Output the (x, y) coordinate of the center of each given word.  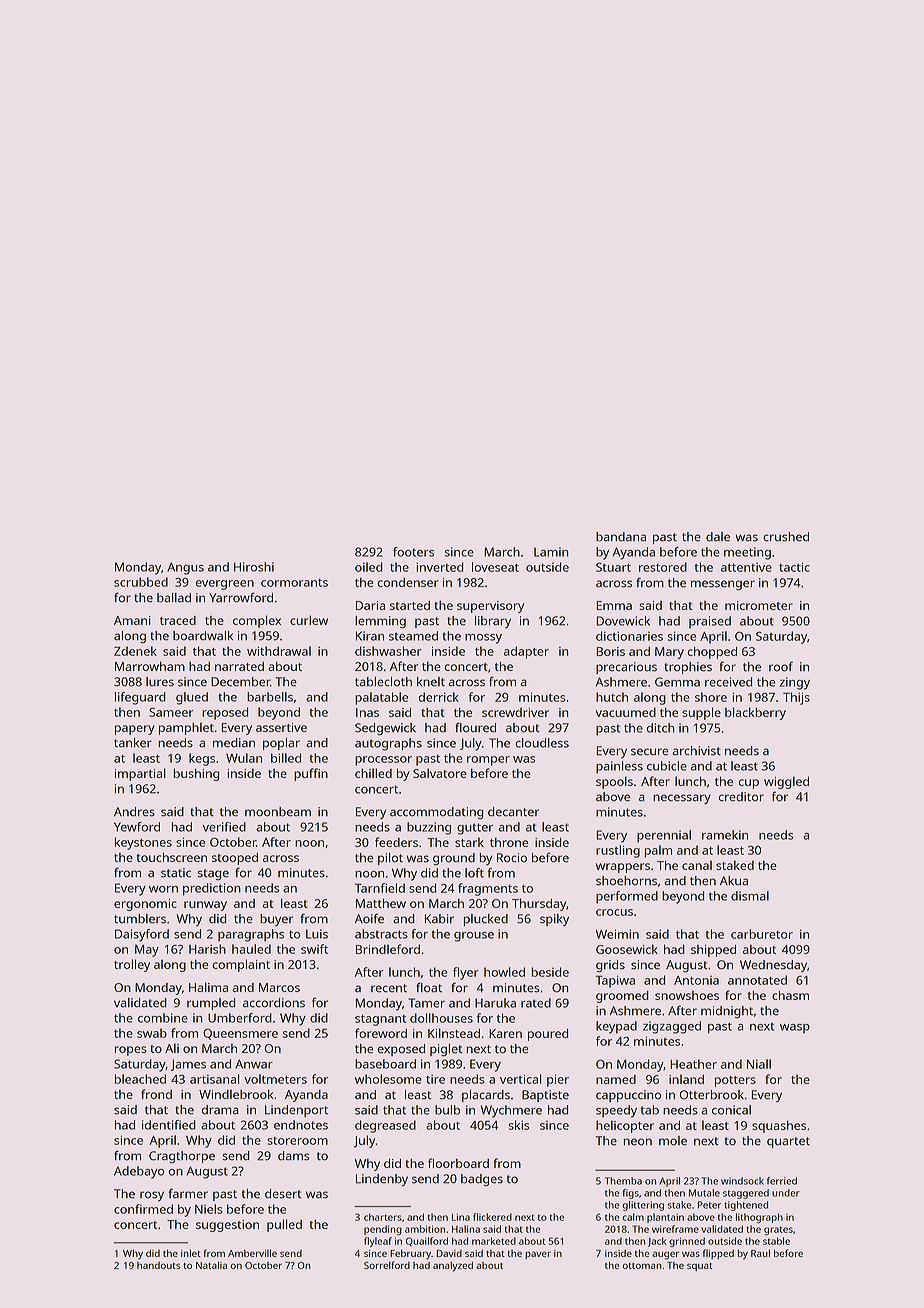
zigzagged (672, 1027)
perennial (664, 836)
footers (413, 552)
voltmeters (275, 1079)
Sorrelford (387, 1265)
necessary (682, 799)
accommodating (437, 813)
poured (548, 1035)
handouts (158, 1265)
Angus (185, 568)
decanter (513, 812)
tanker (133, 743)
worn (163, 889)
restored (663, 567)
